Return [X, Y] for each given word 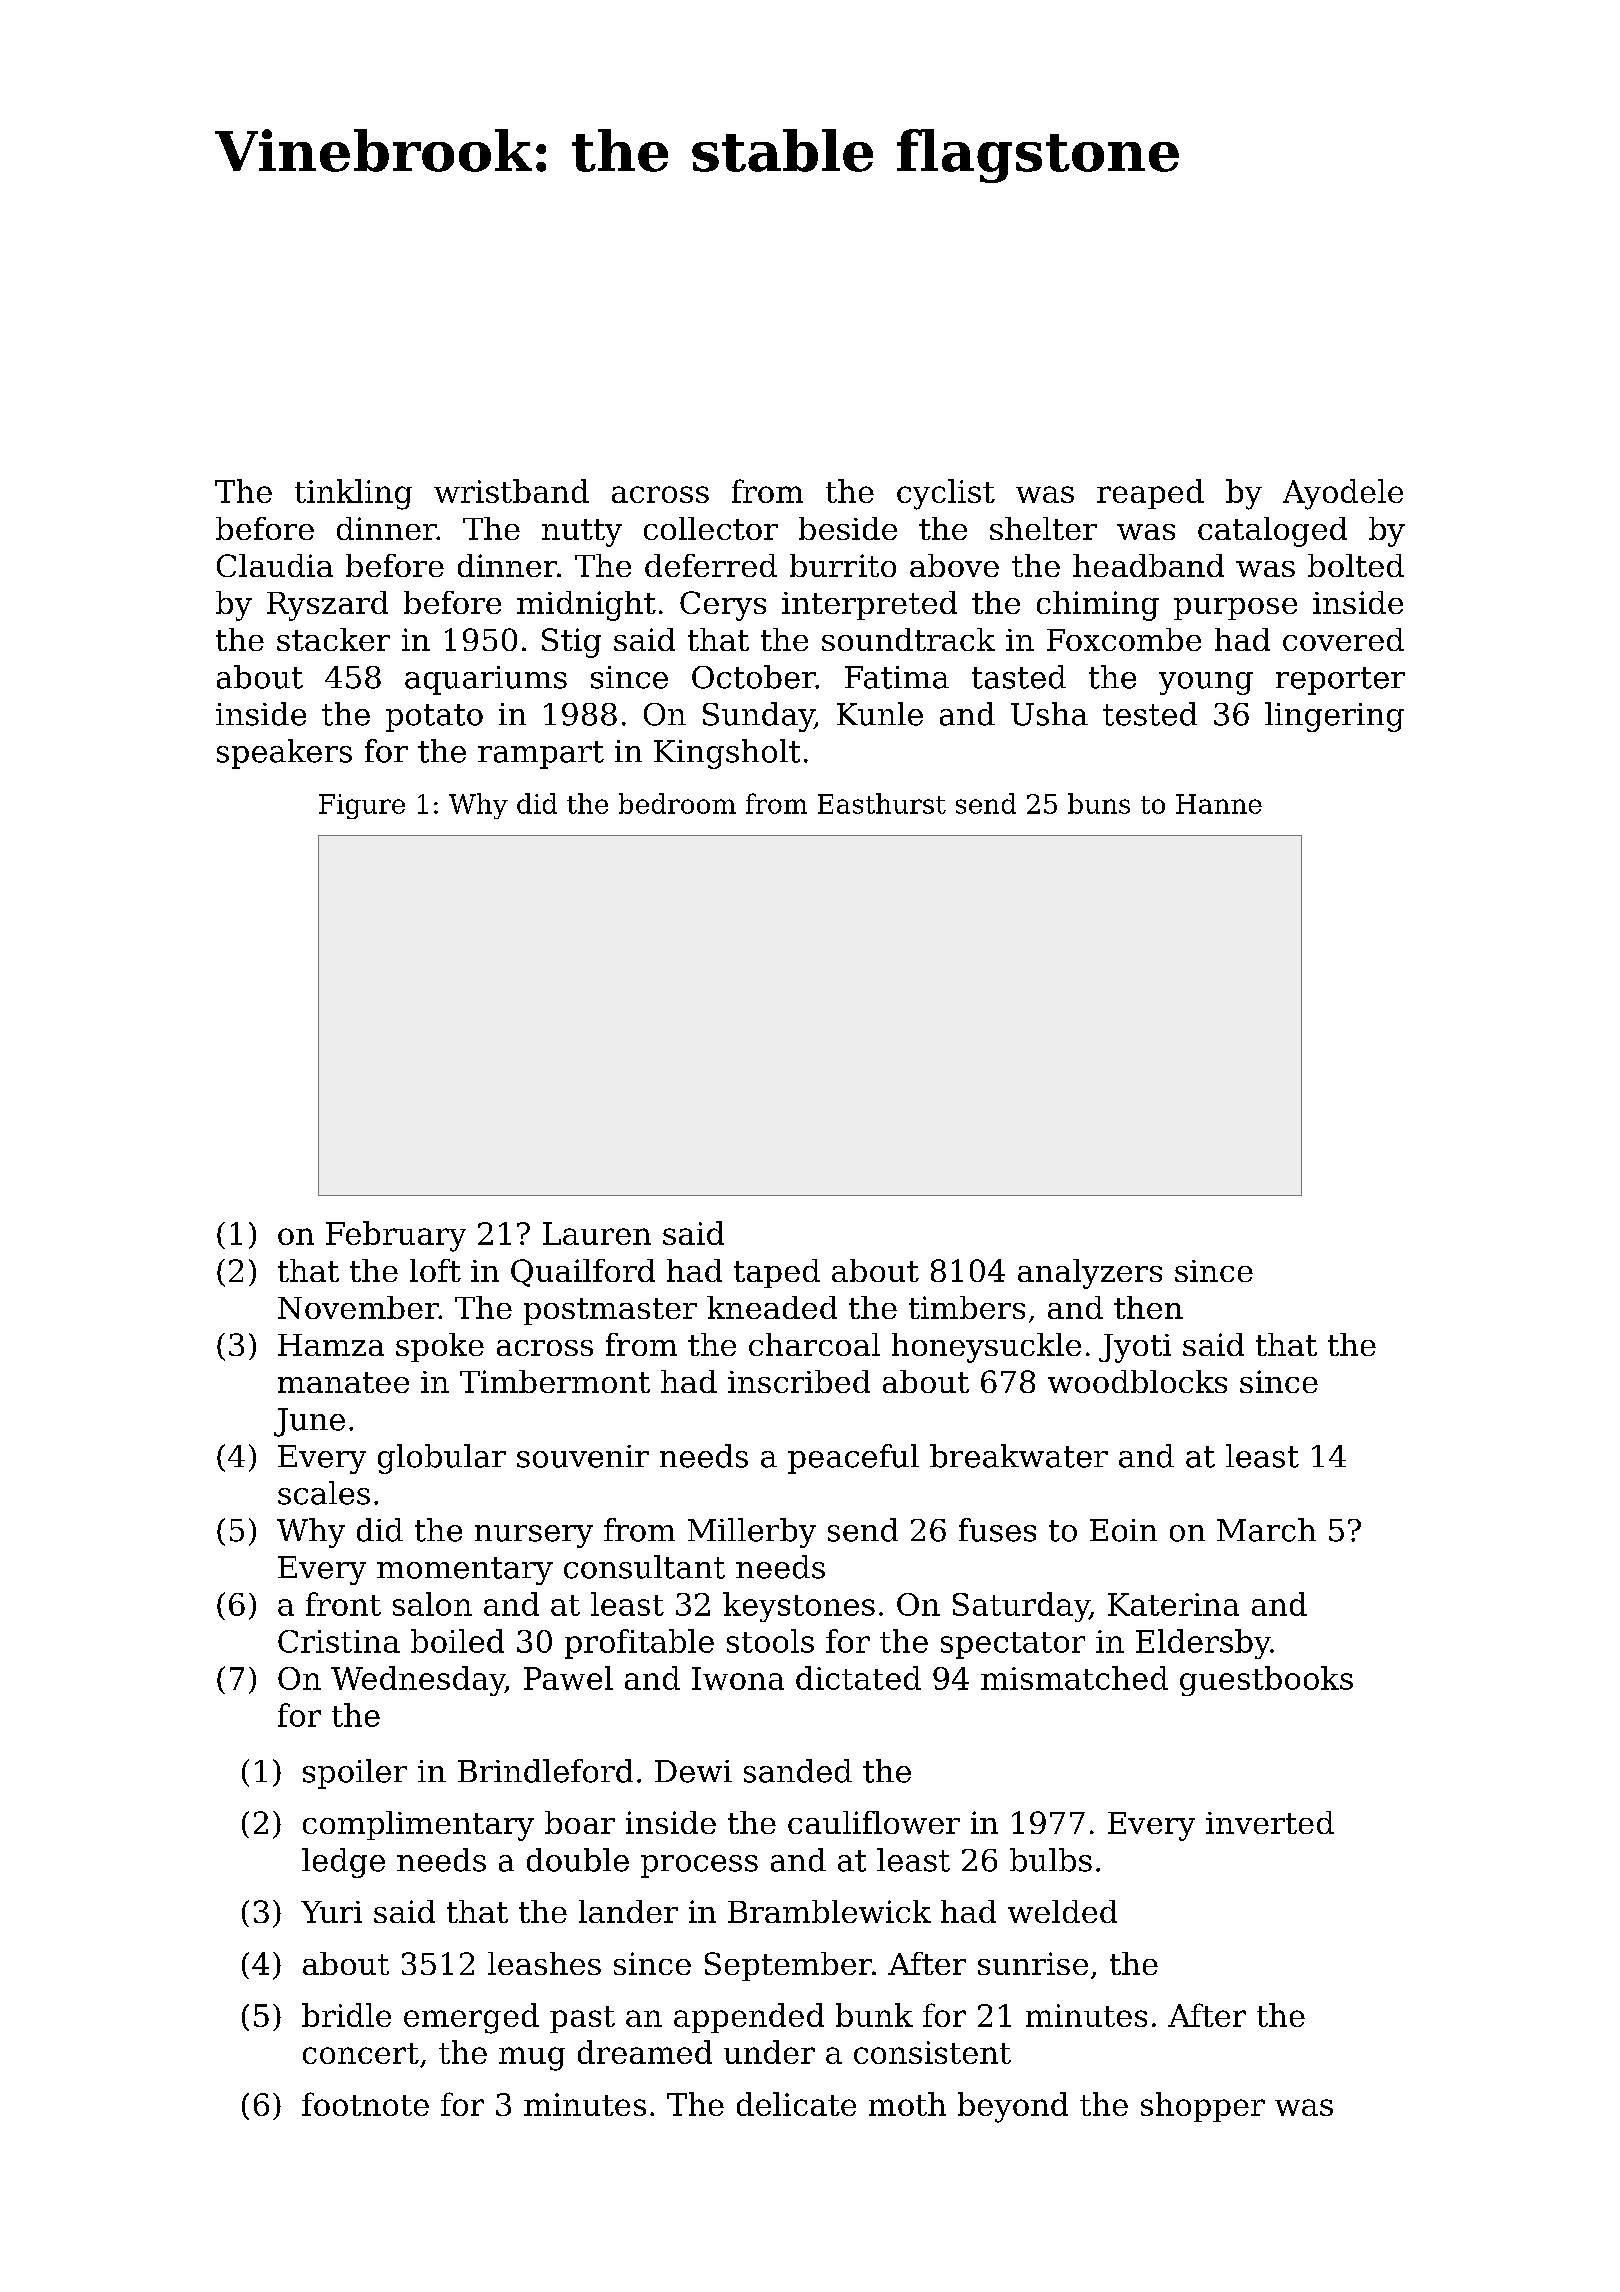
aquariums [486, 680]
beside [848, 528]
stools [770, 1641]
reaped [1150, 494]
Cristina [339, 1641]
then [1148, 1307]
